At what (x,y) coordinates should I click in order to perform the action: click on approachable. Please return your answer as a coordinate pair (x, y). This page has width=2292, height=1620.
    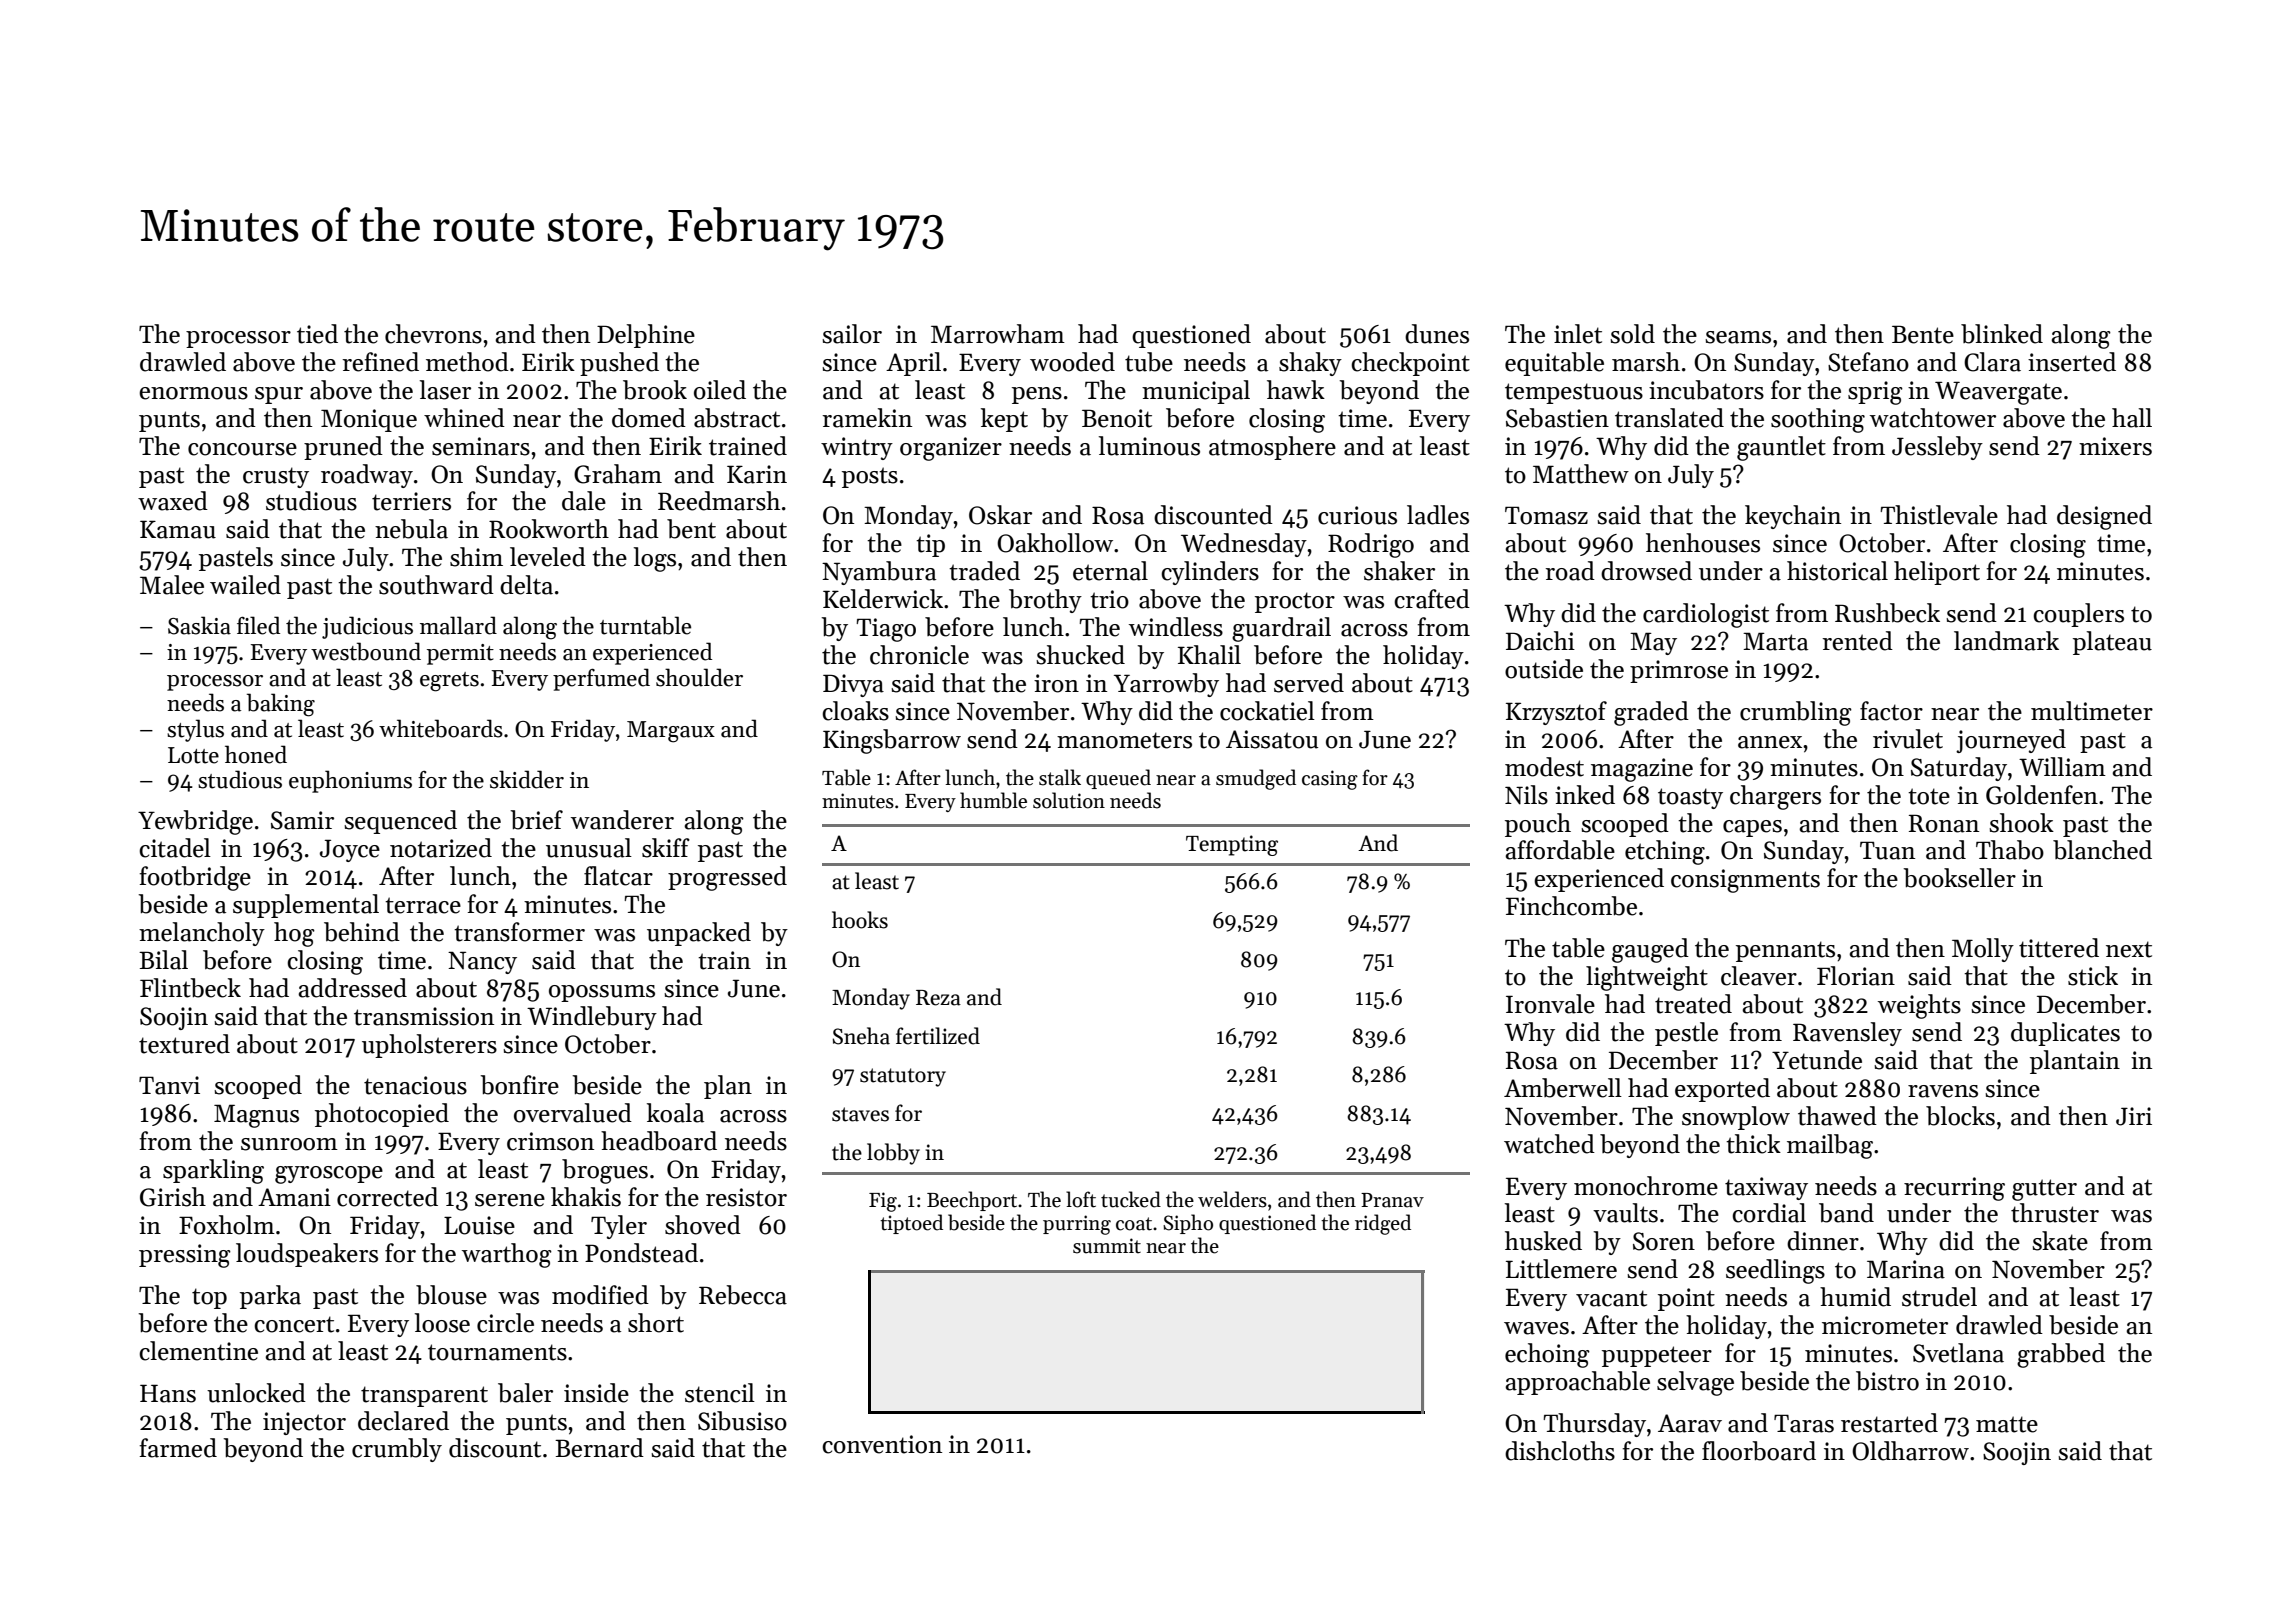
    Looking at the image, I should click on (1577, 1383).
